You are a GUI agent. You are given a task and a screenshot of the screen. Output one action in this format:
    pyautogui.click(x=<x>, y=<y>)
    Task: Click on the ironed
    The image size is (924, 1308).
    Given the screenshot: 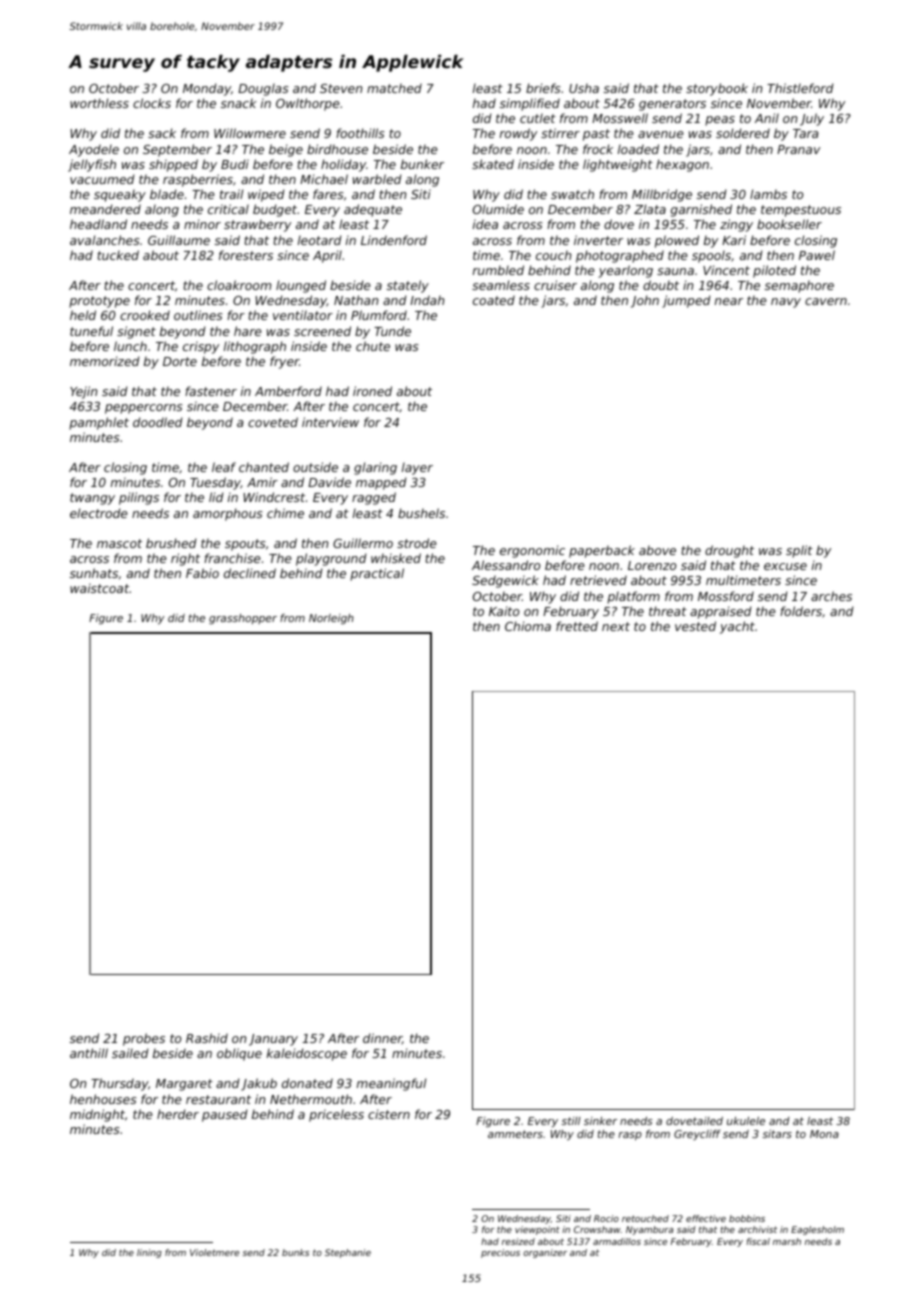 What is the action you would take?
    pyautogui.click(x=372, y=391)
